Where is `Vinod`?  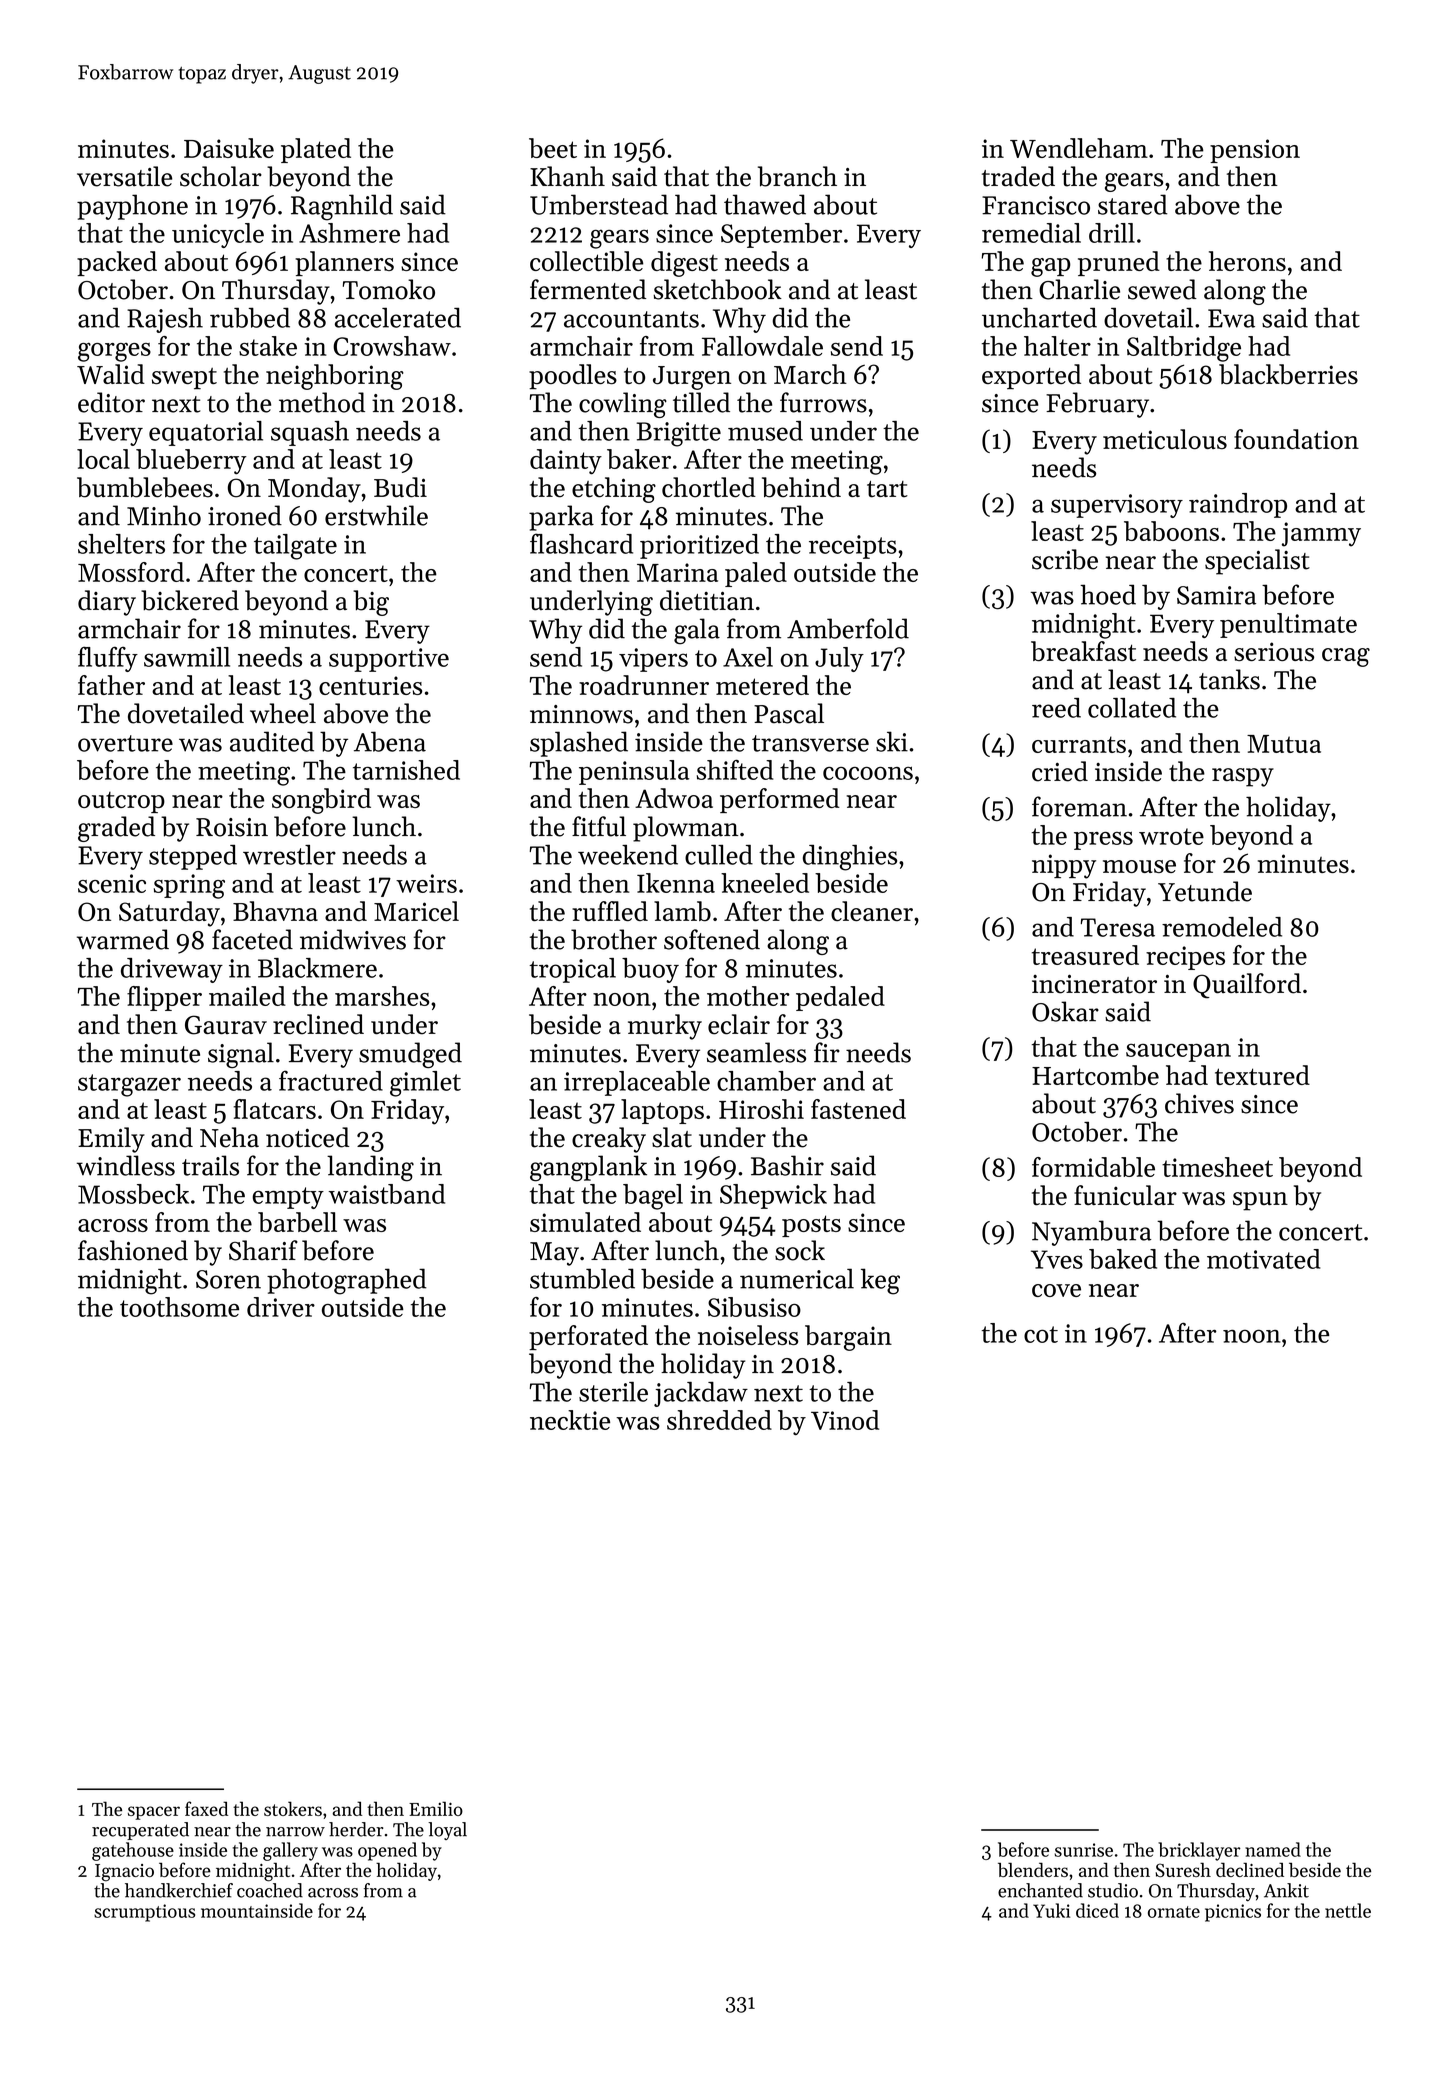
Vinod is located at coordinates (845, 1420).
